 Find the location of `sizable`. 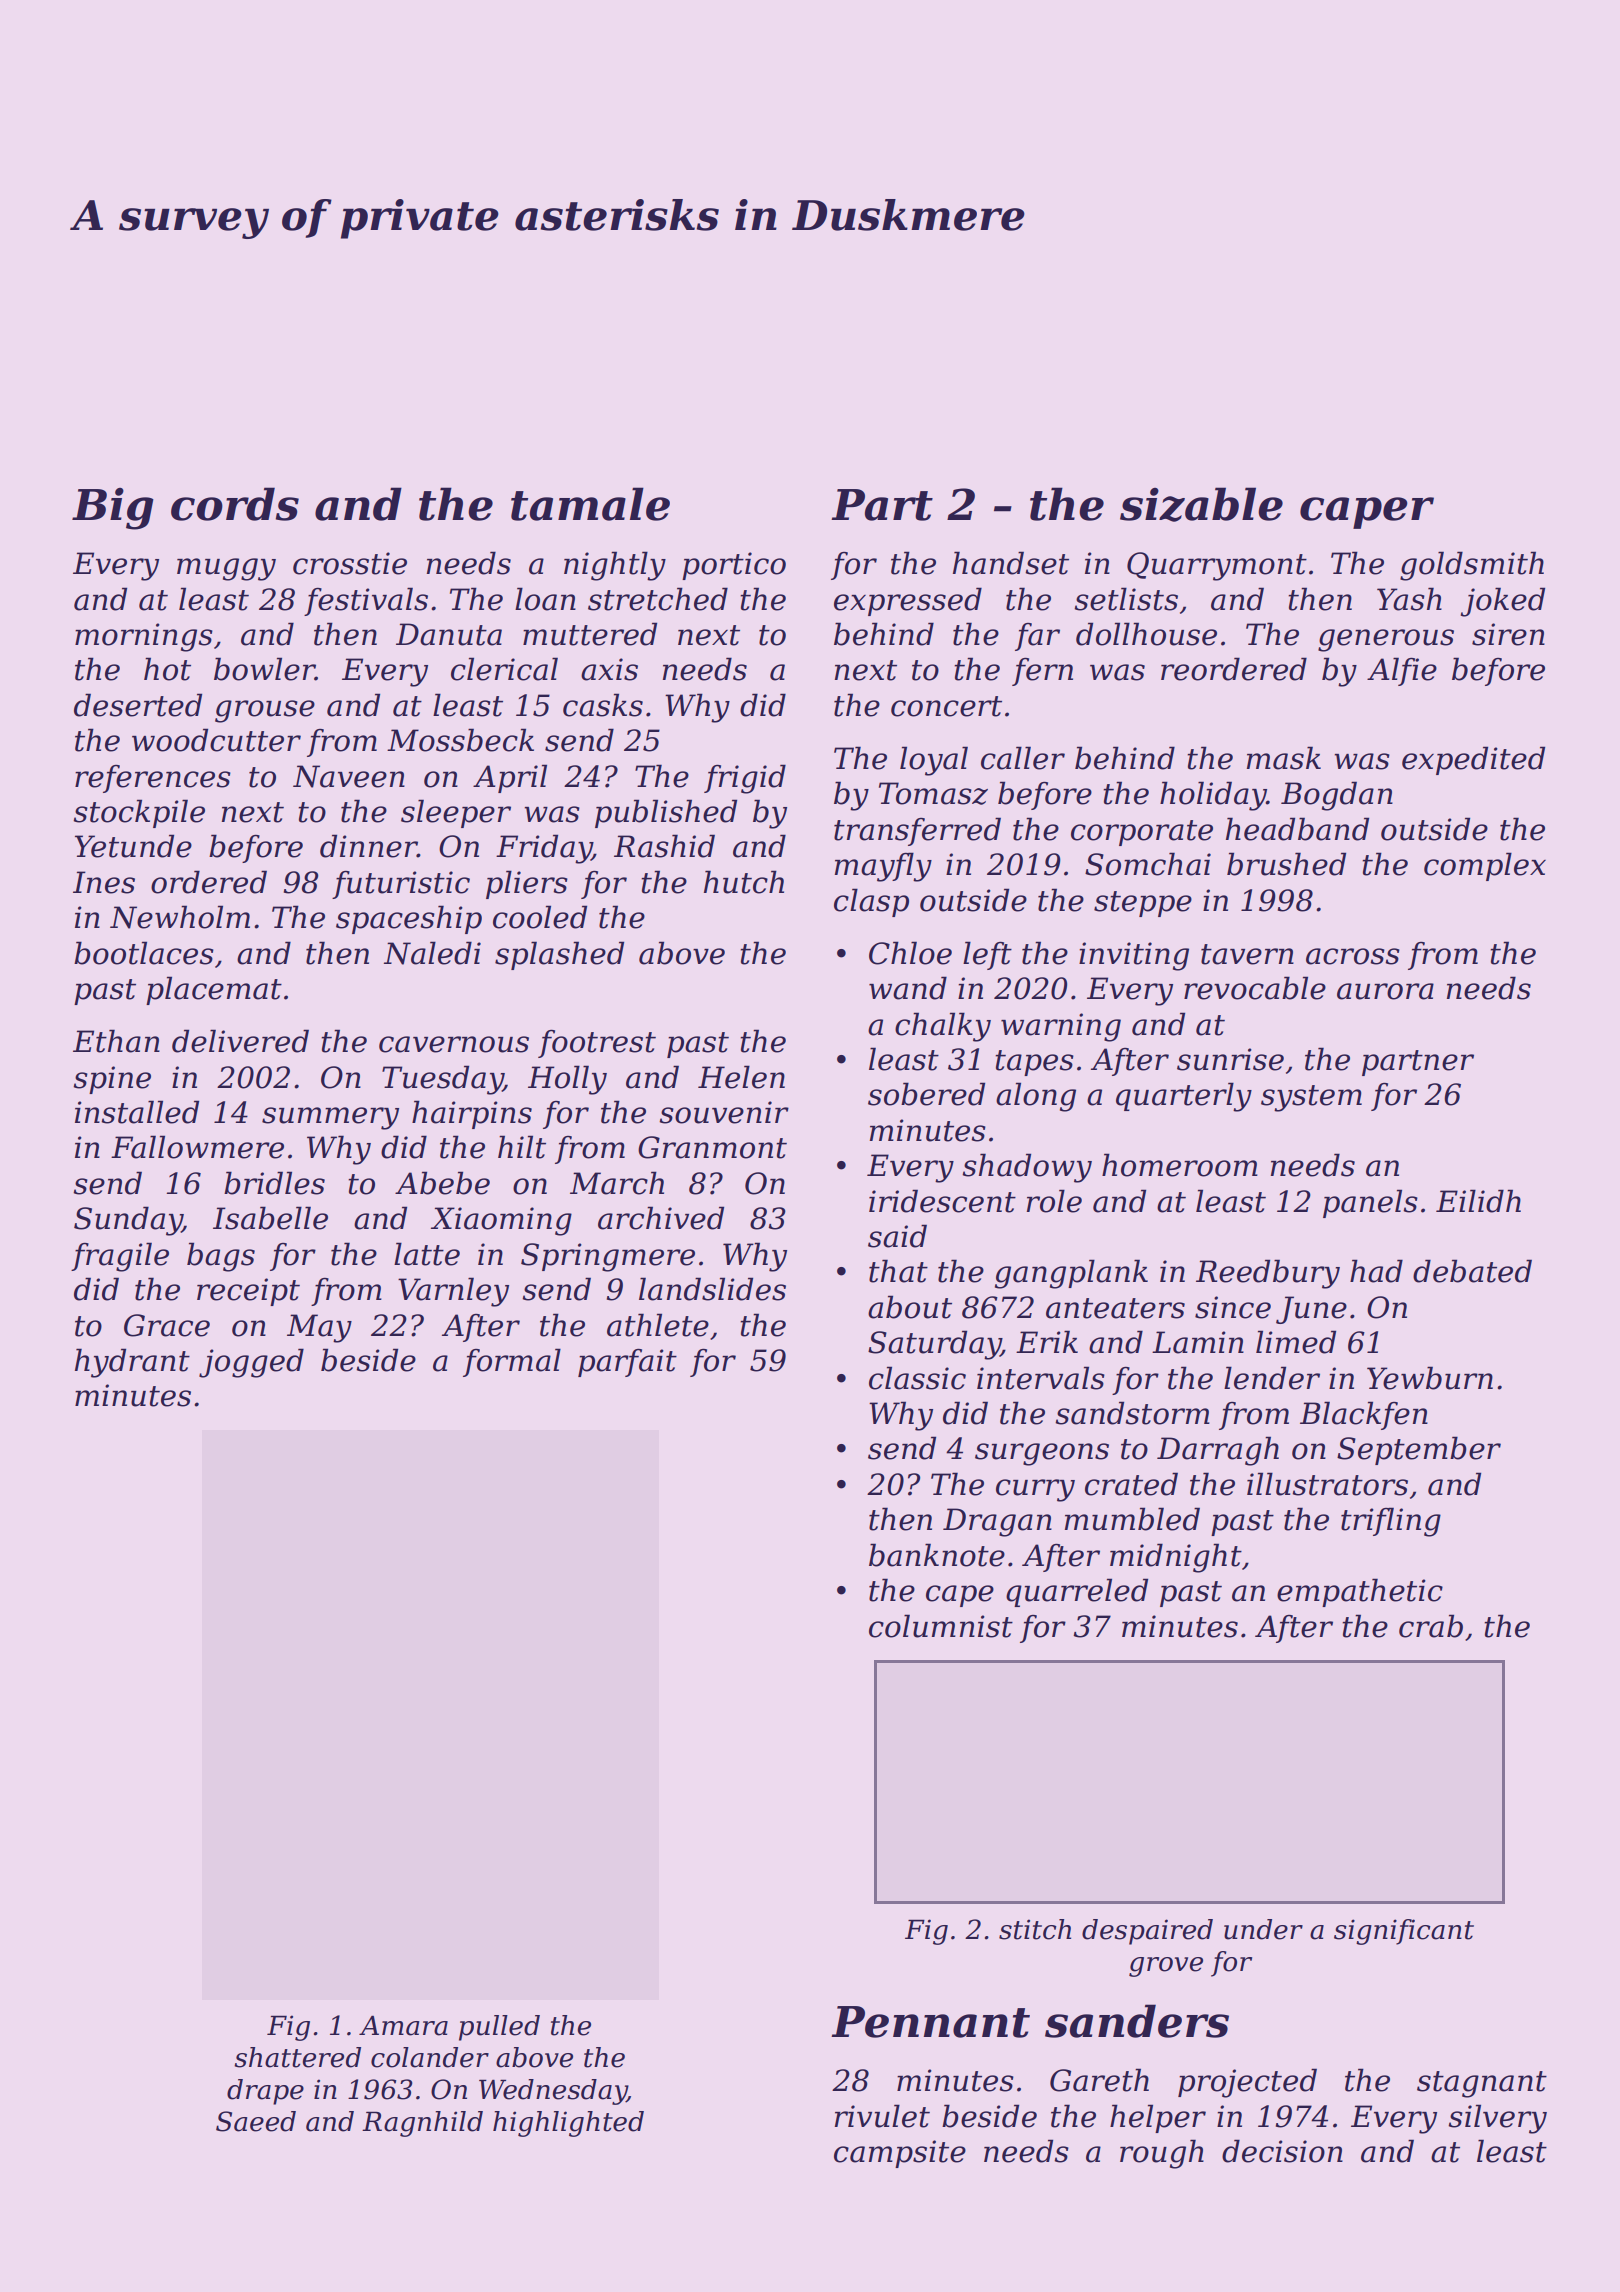

sizable is located at coordinates (1201, 504).
